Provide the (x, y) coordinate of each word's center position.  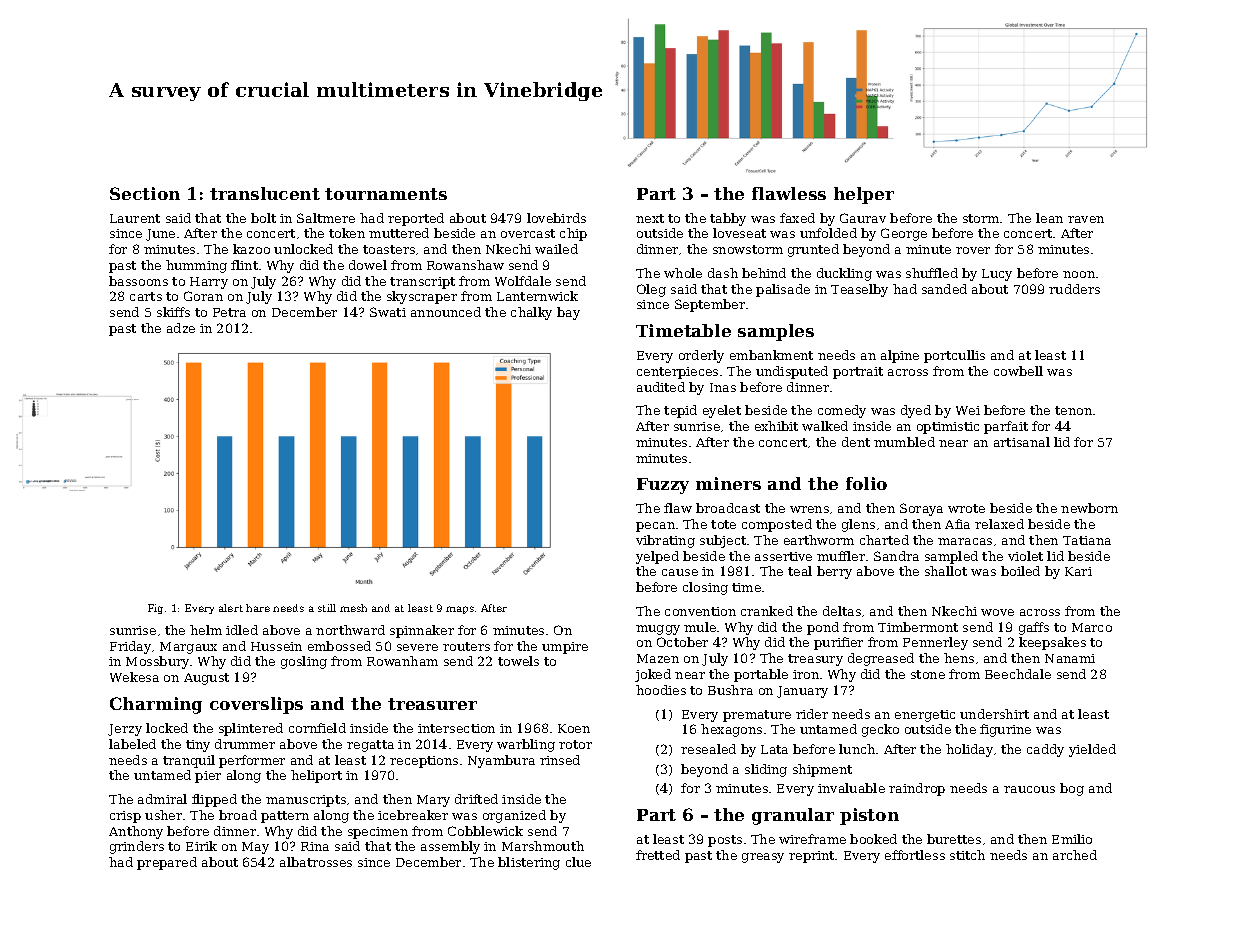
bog (1072, 789)
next (650, 218)
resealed (708, 749)
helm (206, 630)
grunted (813, 250)
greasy (763, 858)
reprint (811, 857)
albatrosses (316, 862)
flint (244, 265)
